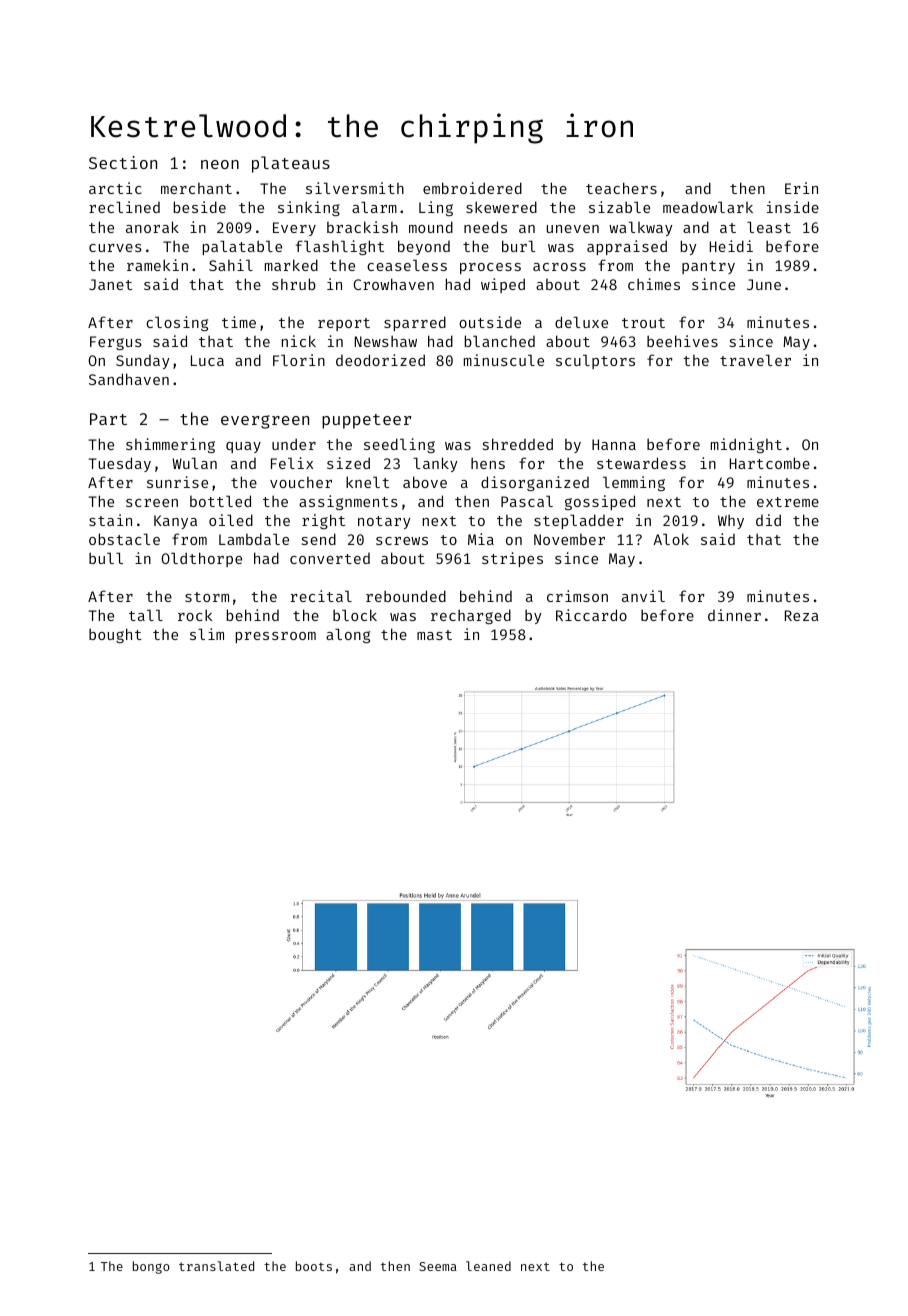 The height and width of the screenshot is (1316, 908). What do you see at coordinates (216, 1266) in the screenshot?
I see `translated` at bounding box center [216, 1266].
